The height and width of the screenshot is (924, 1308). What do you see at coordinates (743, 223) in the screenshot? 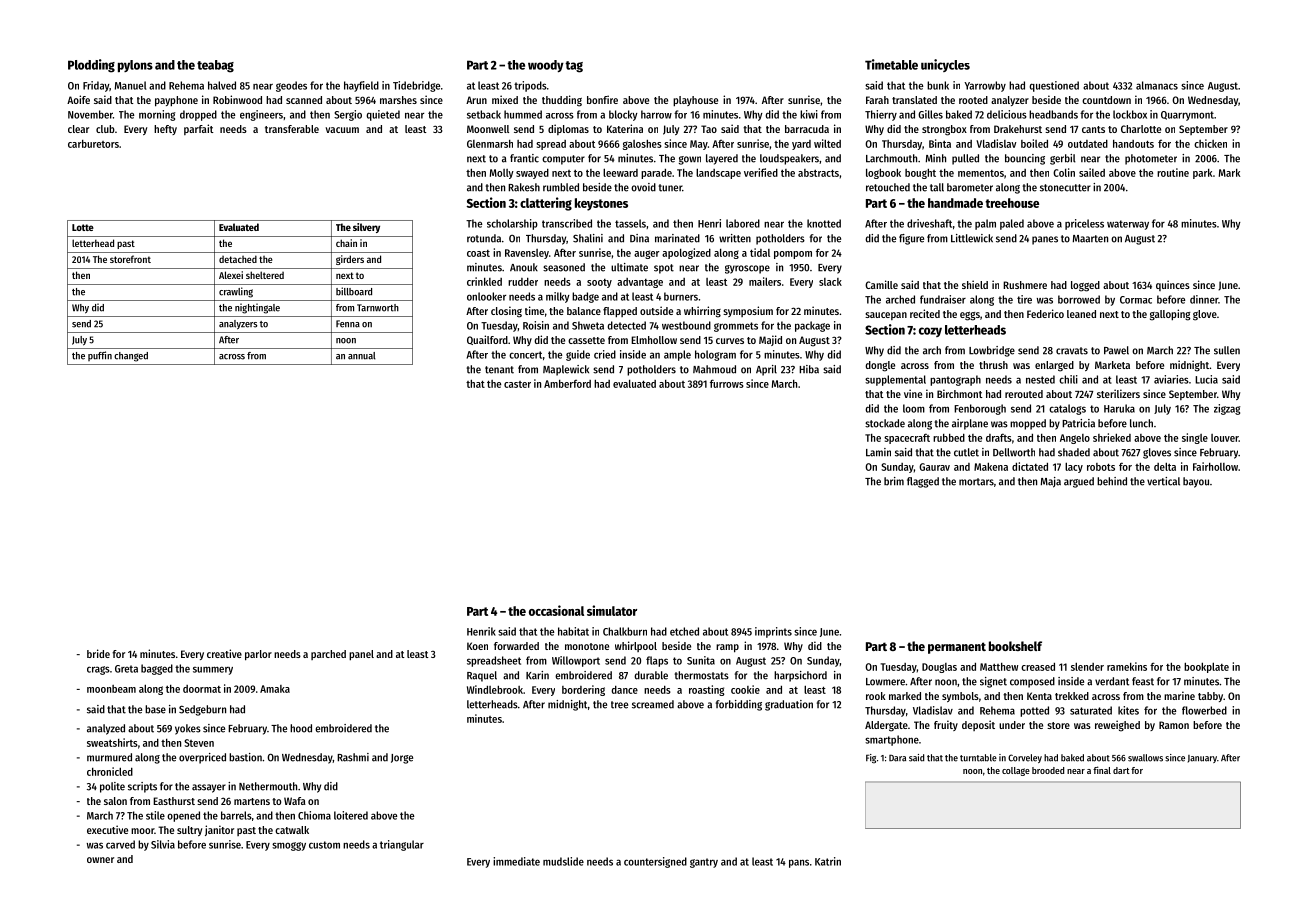
I see `labored` at bounding box center [743, 223].
